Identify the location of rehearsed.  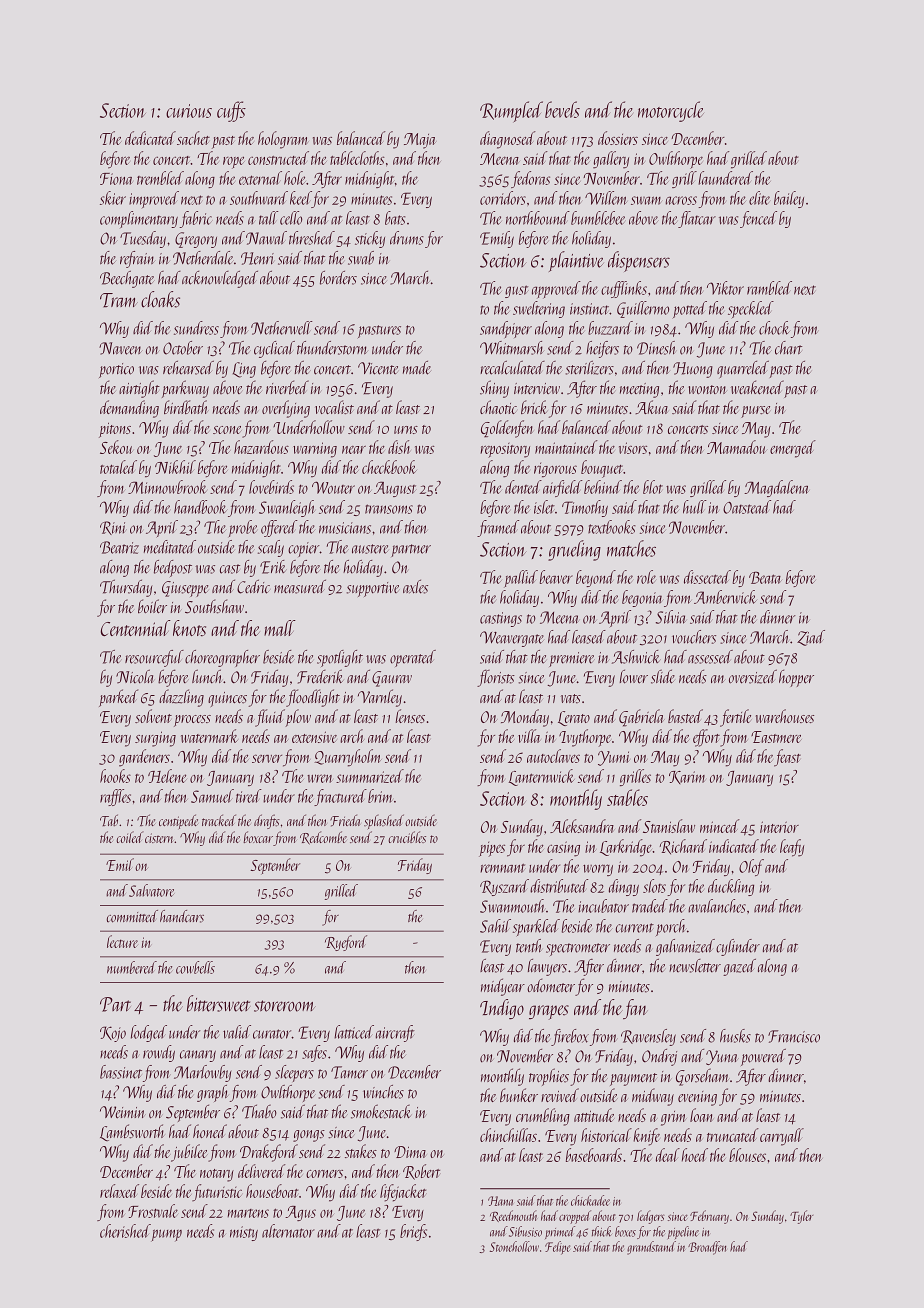
(188, 368).
